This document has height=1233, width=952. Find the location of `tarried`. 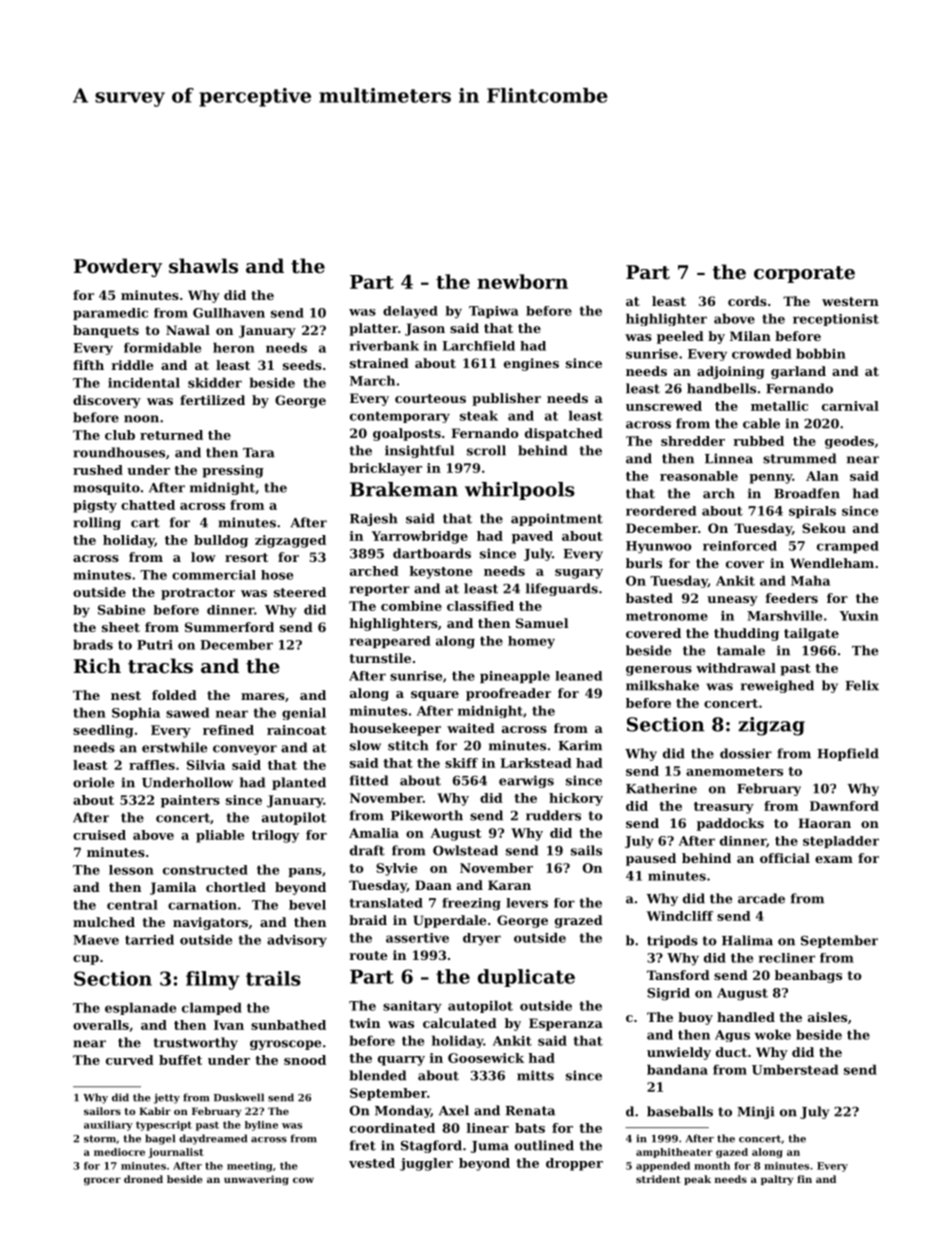

tarried is located at coordinates (149, 939).
